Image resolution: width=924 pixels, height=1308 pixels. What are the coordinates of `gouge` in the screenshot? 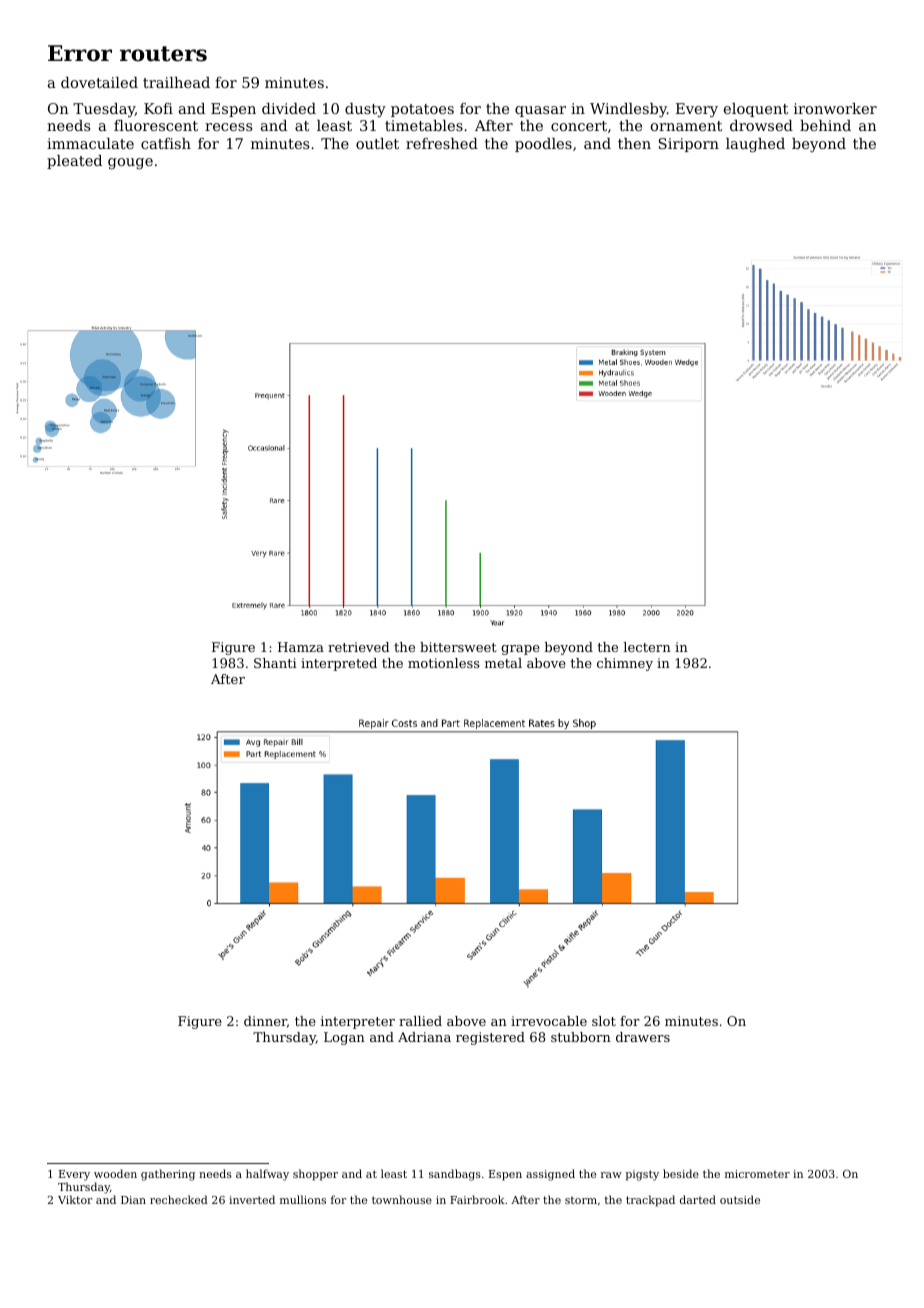 It's located at (130, 164).
